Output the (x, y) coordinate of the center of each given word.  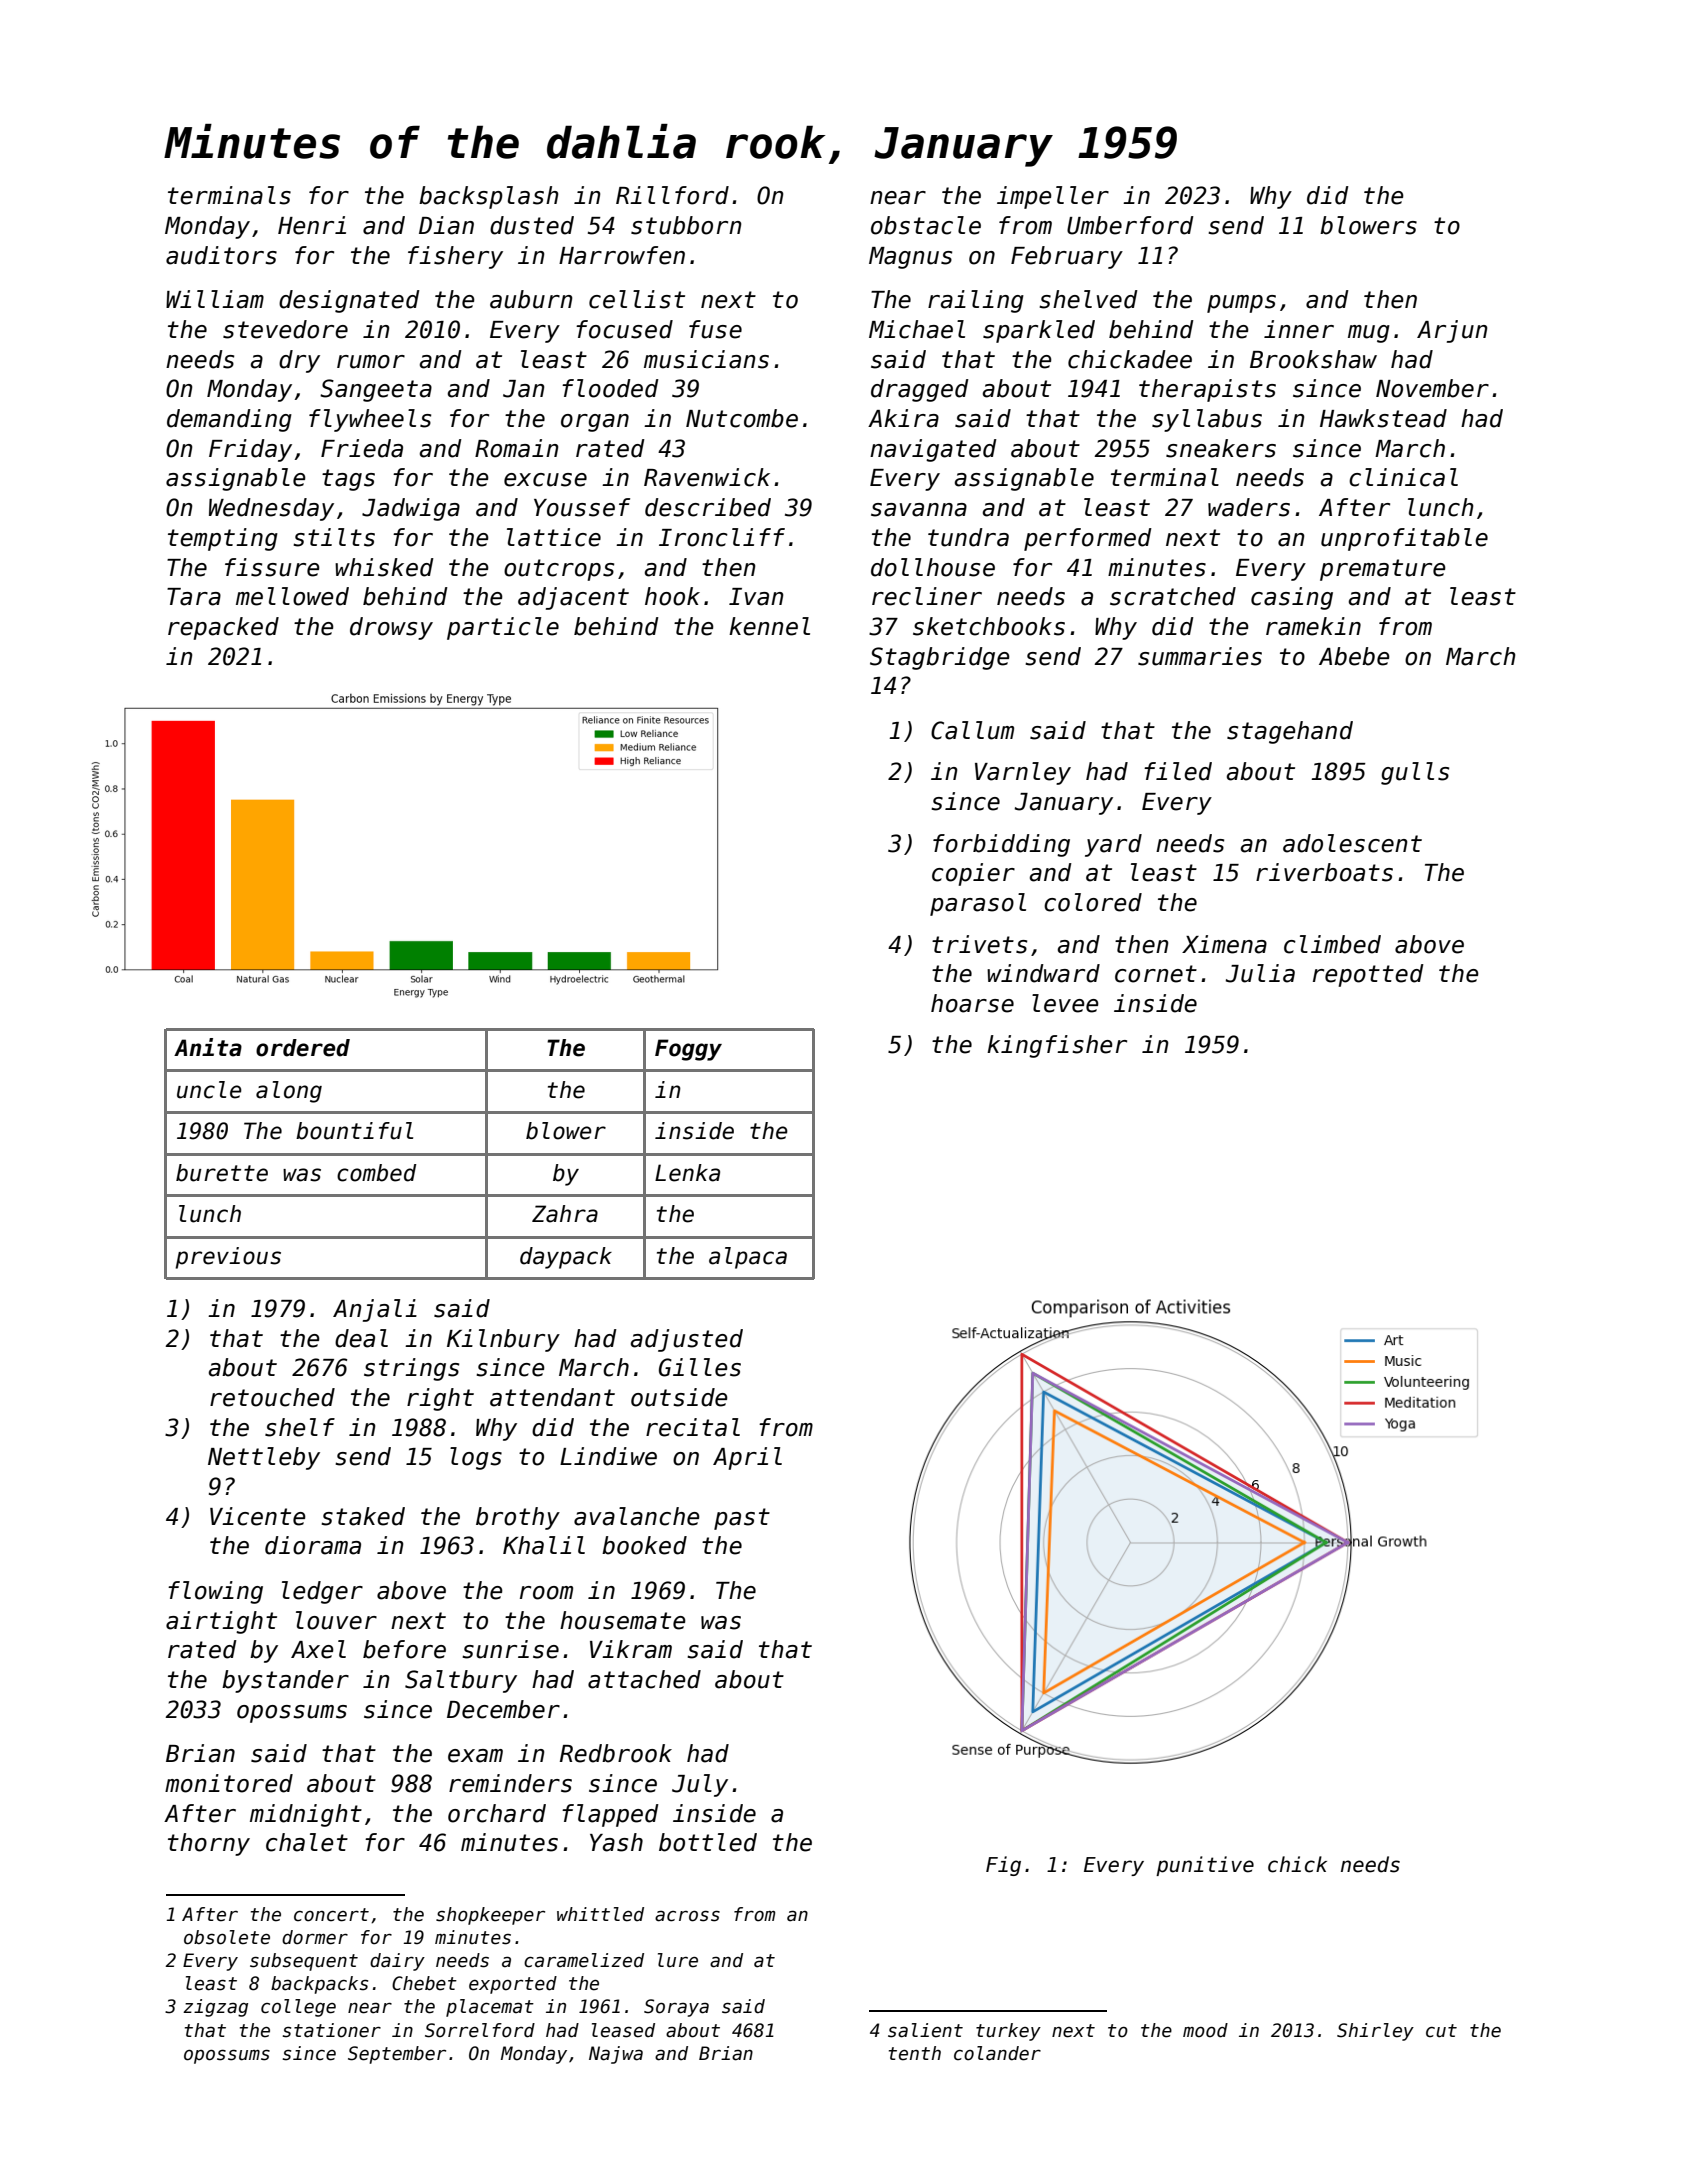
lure (678, 1960)
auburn (531, 299)
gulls (1415, 773)
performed (1088, 539)
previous (228, 1258)
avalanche (637, 1516)
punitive (1205, 1866)
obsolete (227, 1937)
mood (1205, 2030)
